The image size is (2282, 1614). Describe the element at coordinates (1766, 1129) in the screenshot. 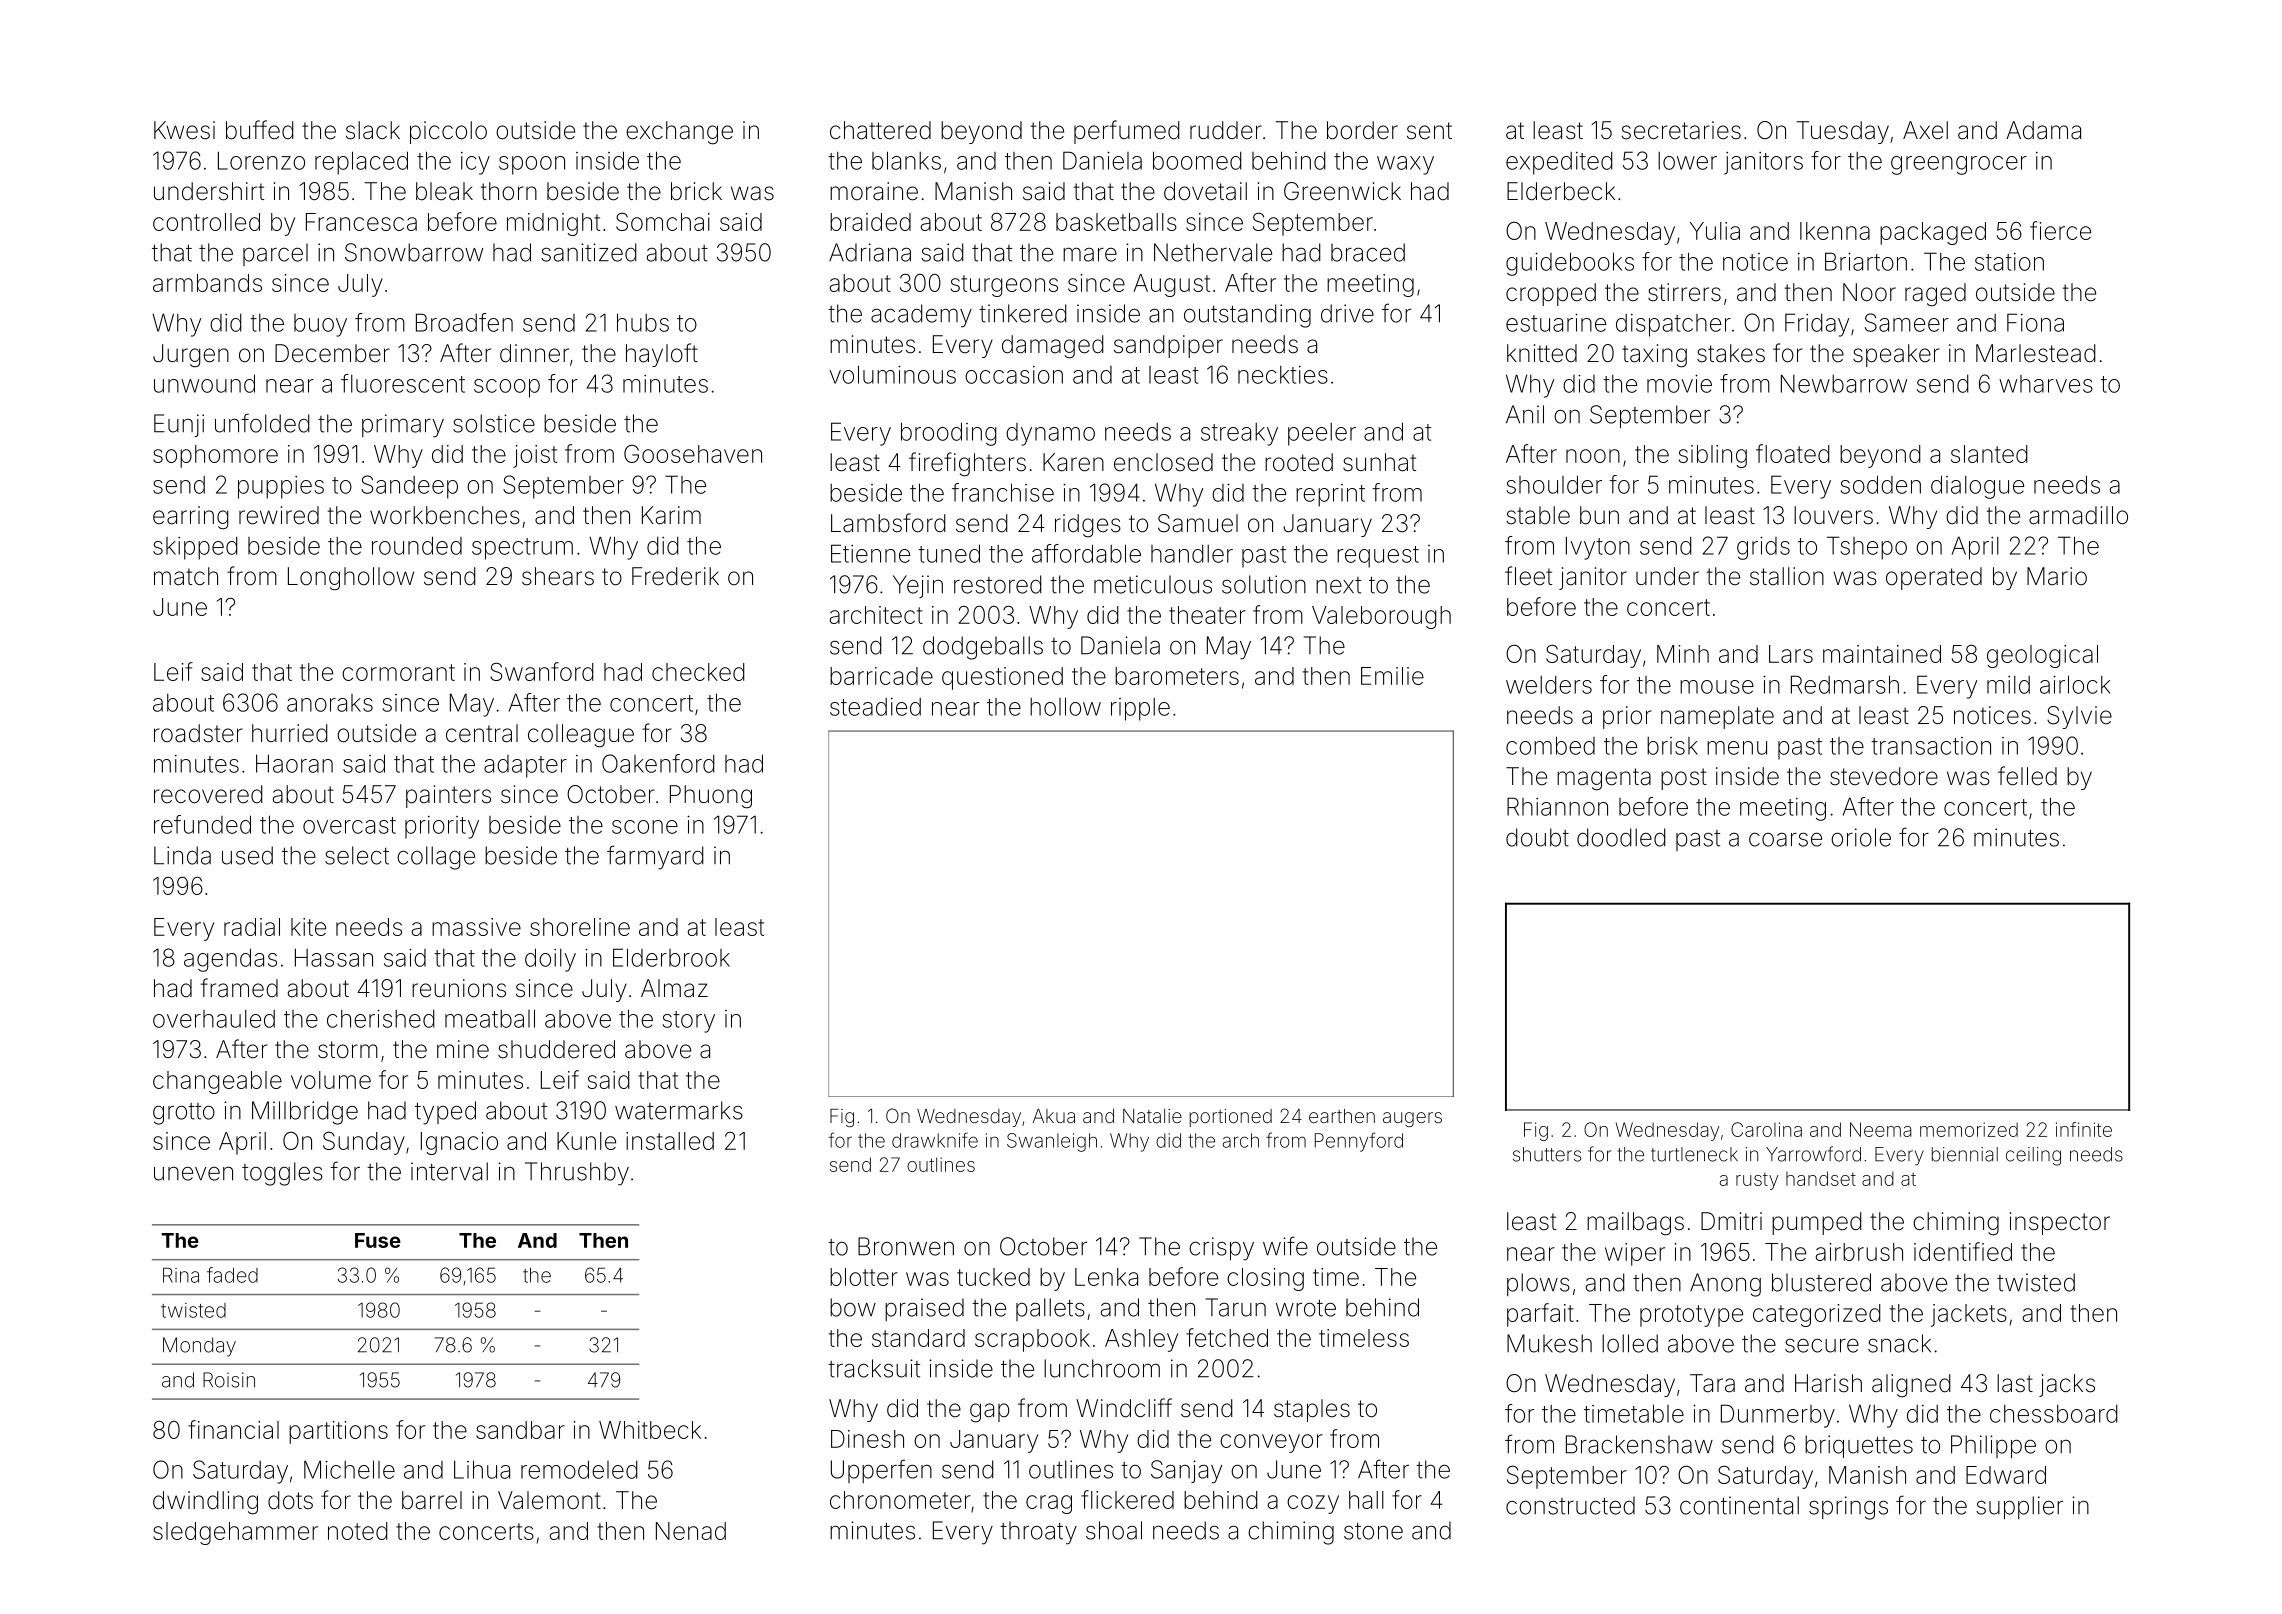

I see `Carolina` at that location.
